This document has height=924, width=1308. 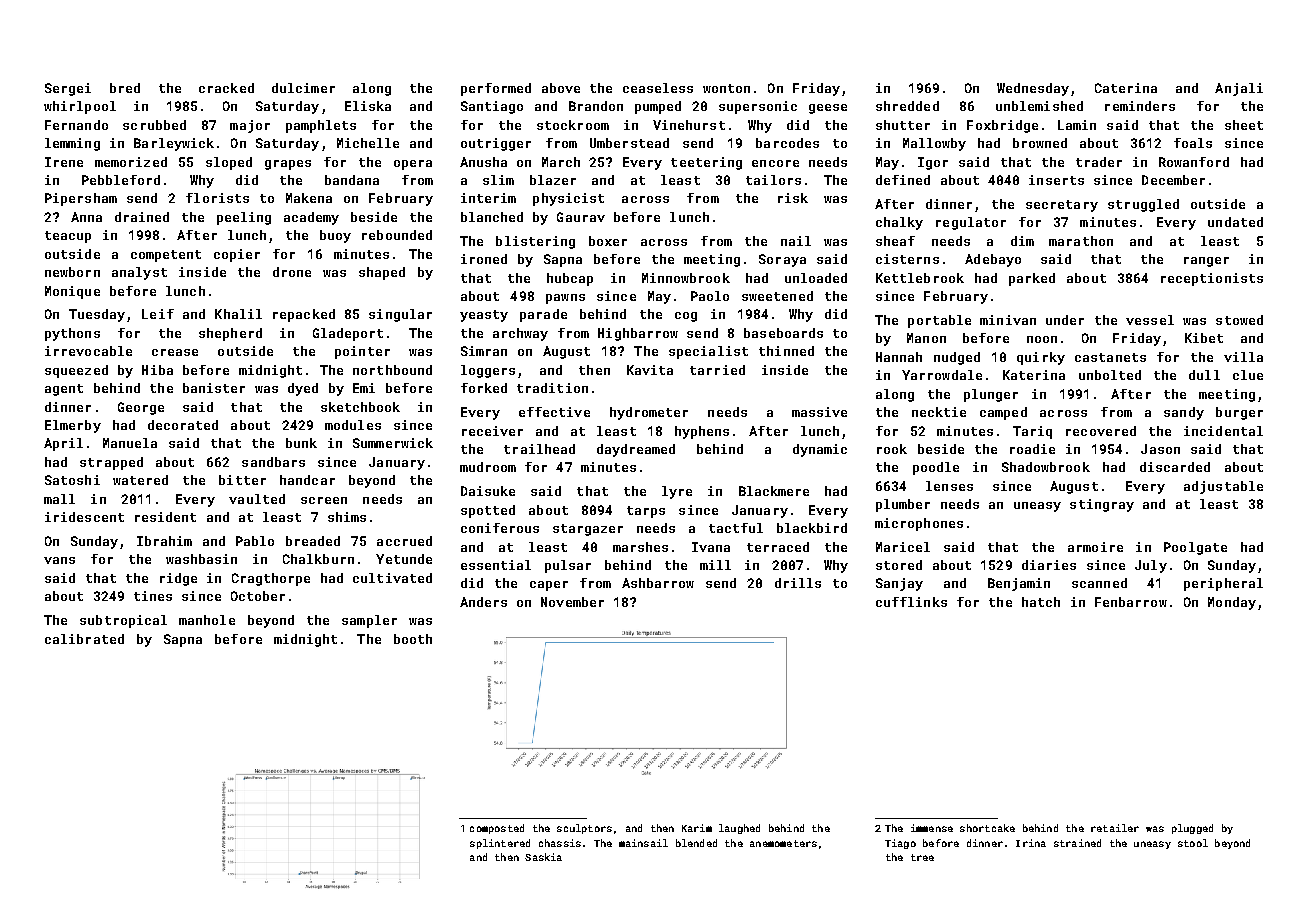 What do you see at coordinates (72, 144) in the document?
I see `lemming` at bounding box center [72, 144].
